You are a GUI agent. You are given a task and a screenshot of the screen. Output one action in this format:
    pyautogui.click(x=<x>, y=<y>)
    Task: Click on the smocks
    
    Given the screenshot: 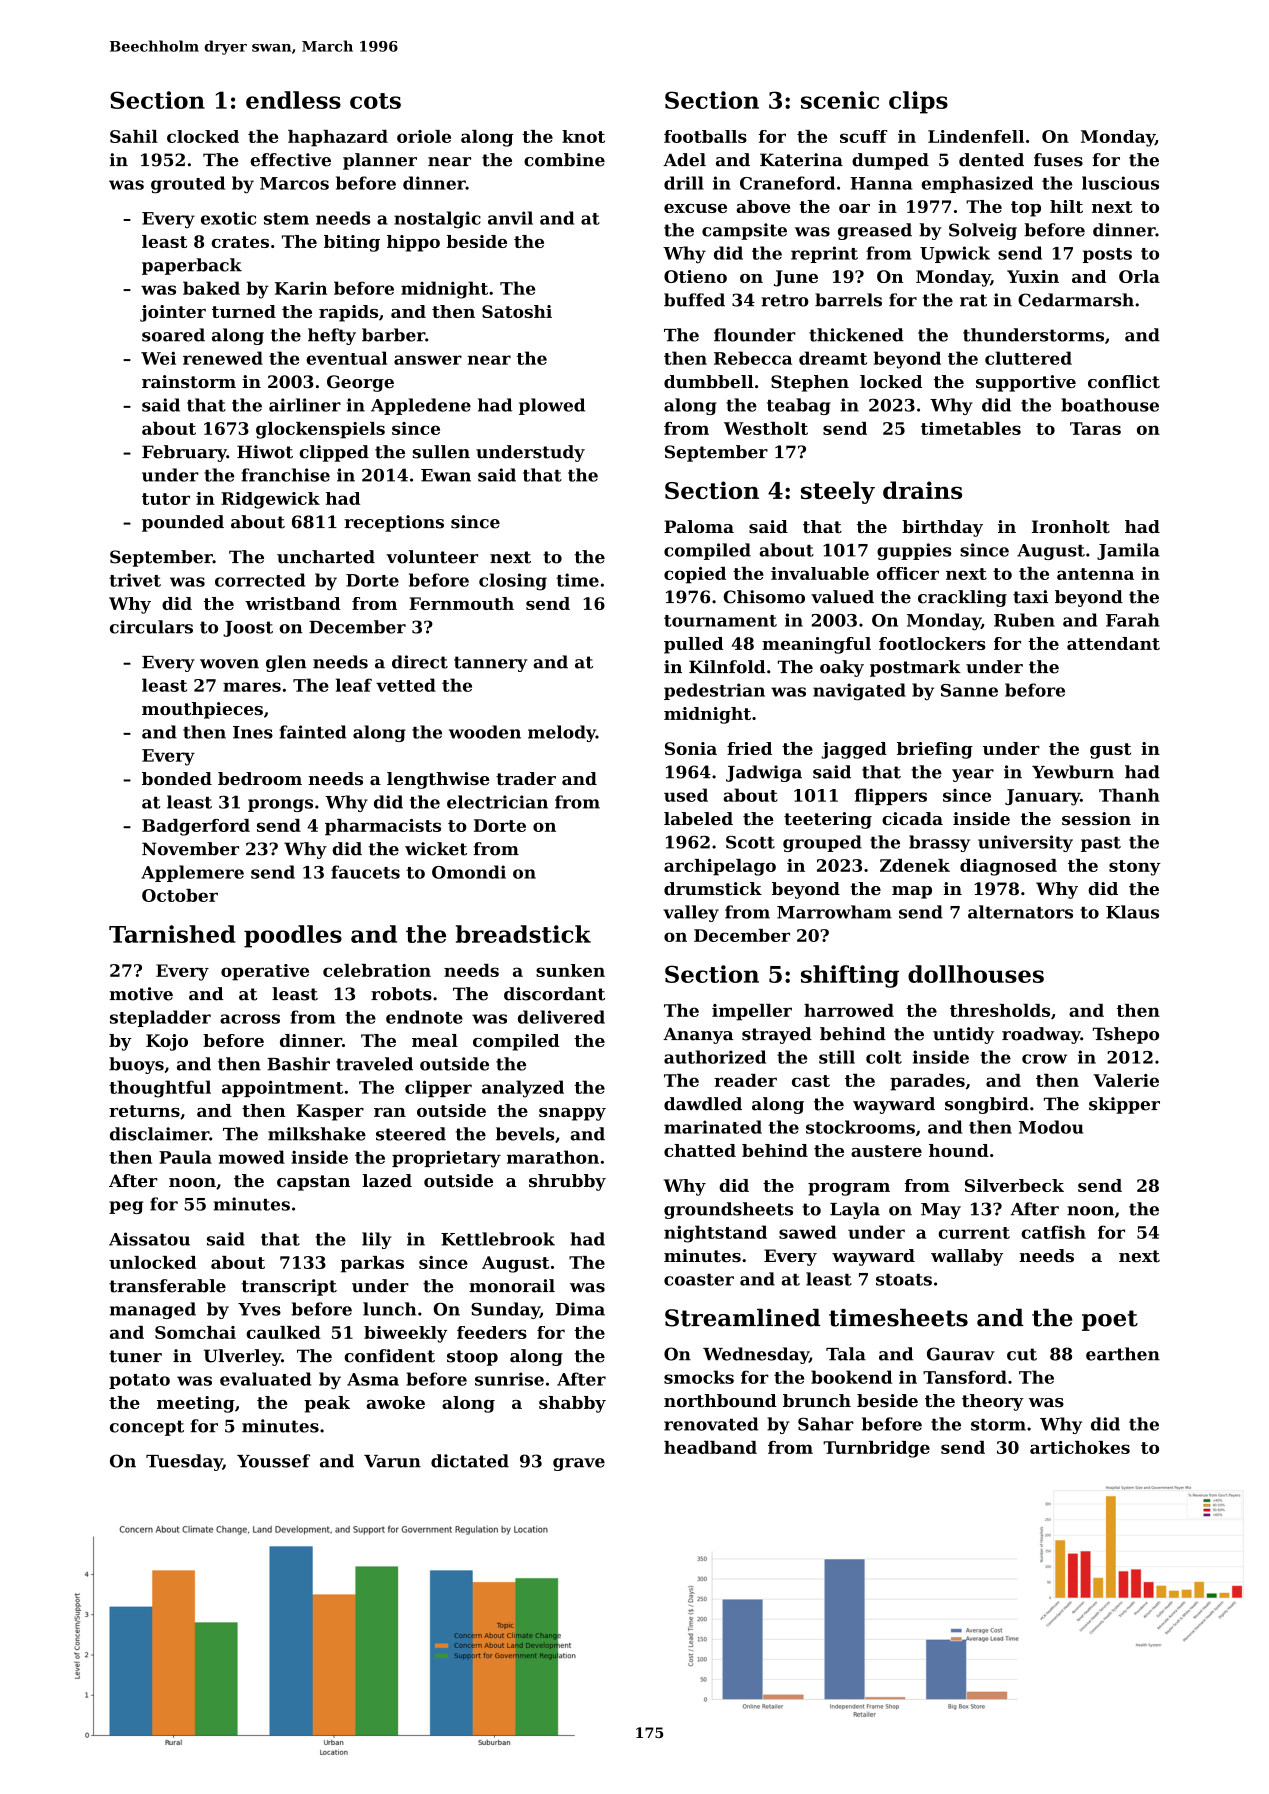 What is the action you would take?
    pyautogui.click(x=699, y=1377)
